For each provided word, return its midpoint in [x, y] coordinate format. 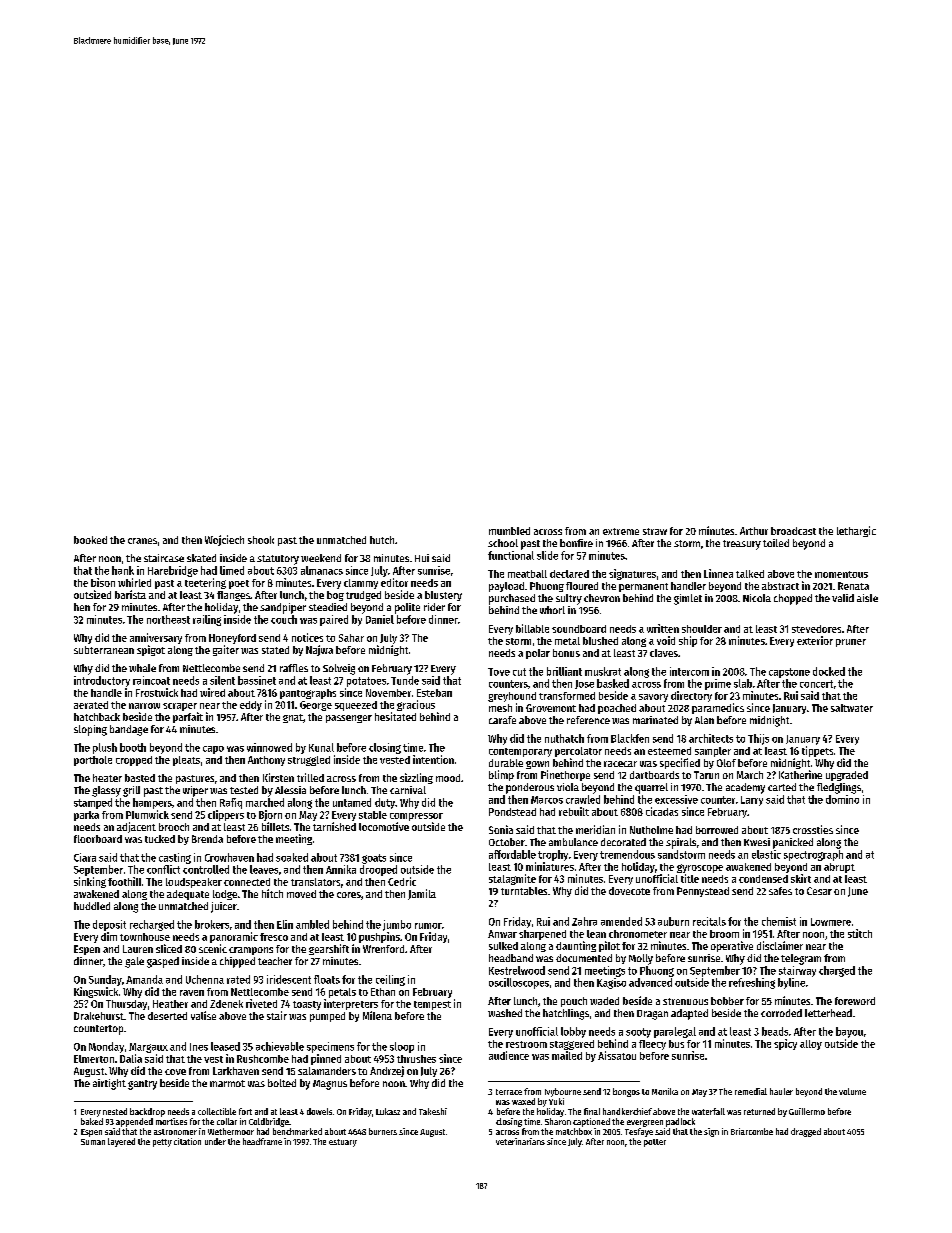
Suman [93, 1142]
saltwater [852, 708]
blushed [600, 641]
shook [261, 540]
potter [655, 1143]
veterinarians [520, 1141]
